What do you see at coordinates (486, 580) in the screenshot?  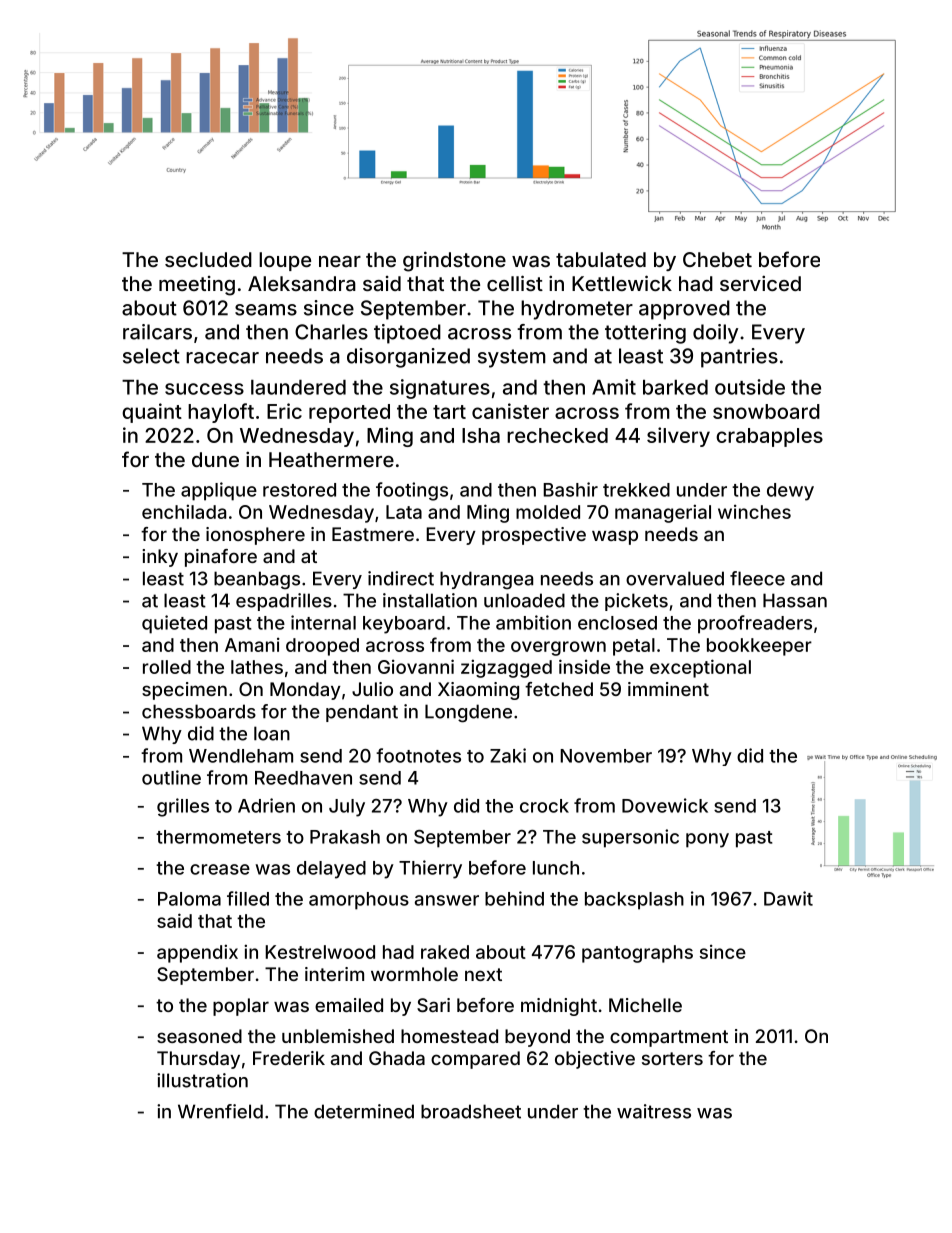 I see `hydrangea` at bounding box center [486, 580].
